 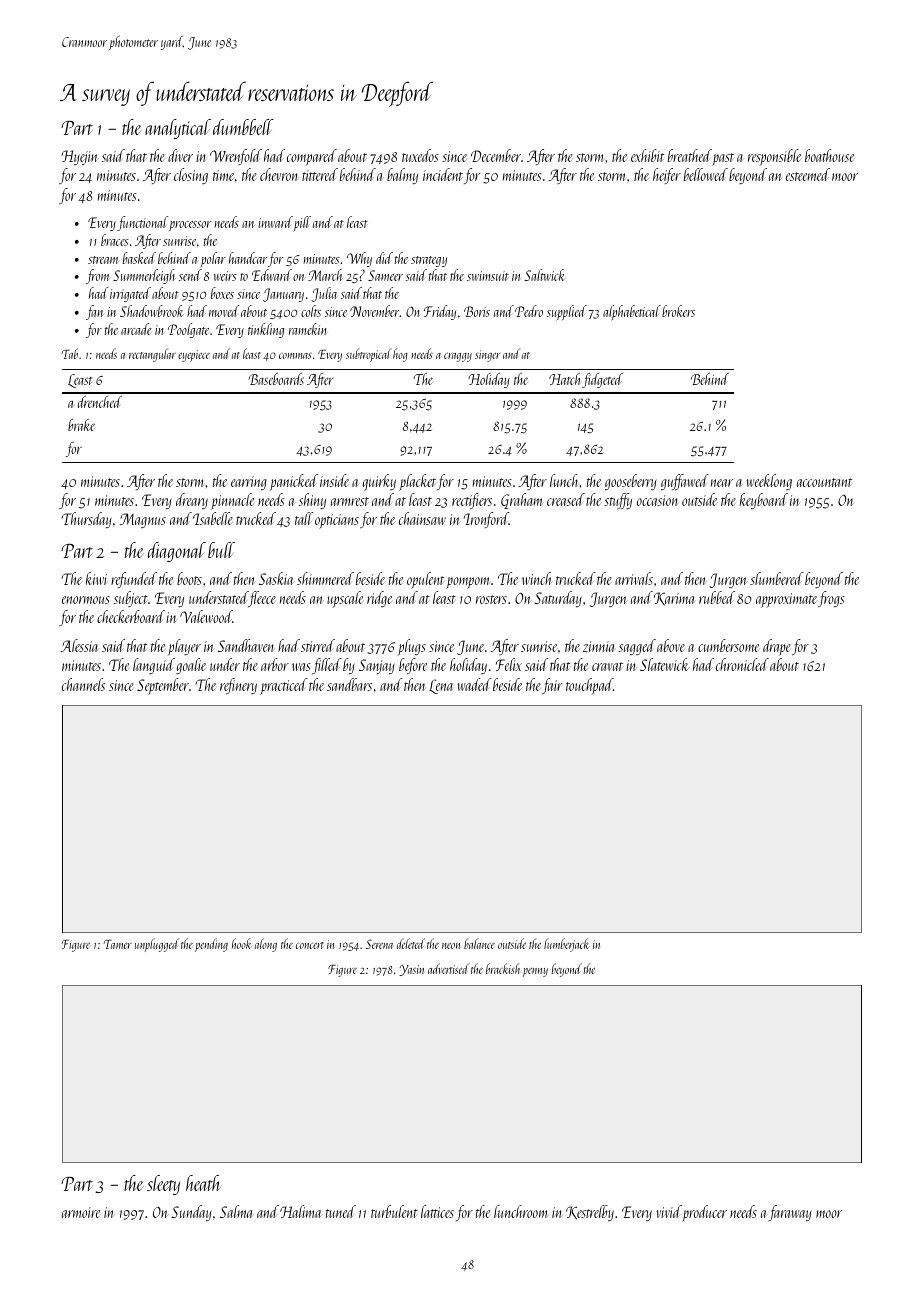 What do you see at coordinates (544, 275) in the screenshot?
I see `Saltwick` at bounding box center [544, 275].
